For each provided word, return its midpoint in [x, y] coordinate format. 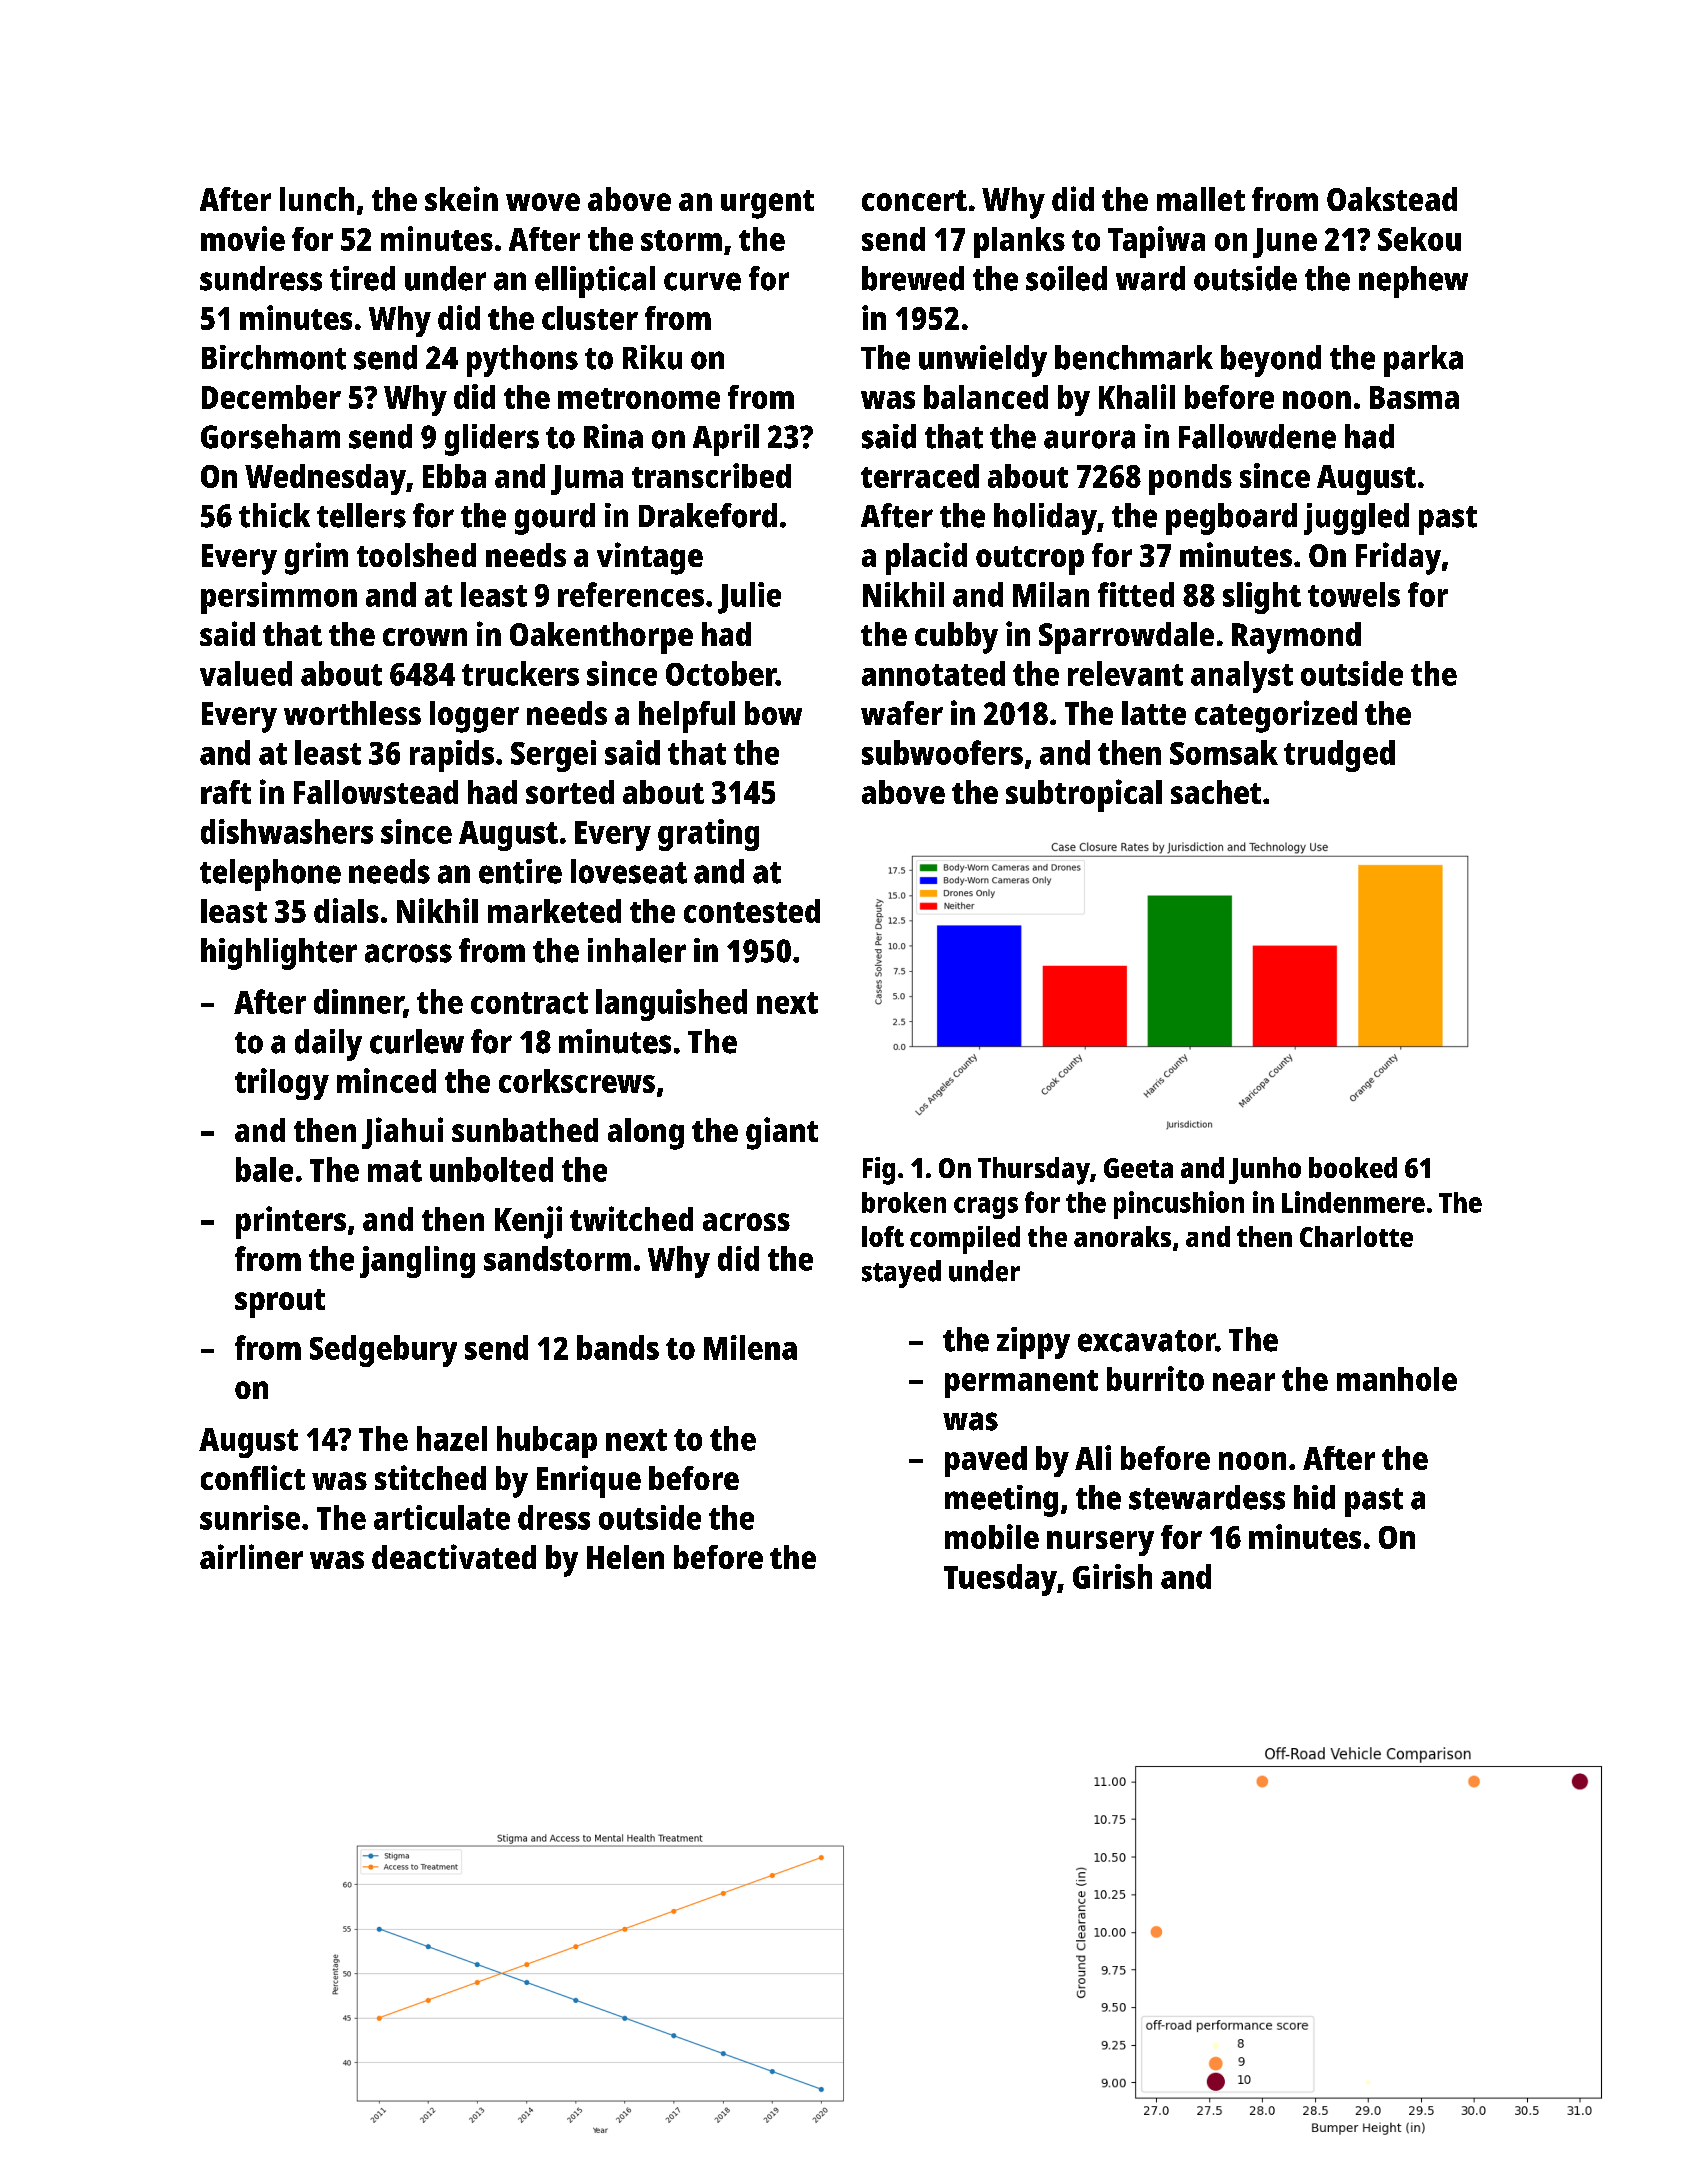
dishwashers [287, 831]
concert [914, 200]
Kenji [528, 1222]
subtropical [1084, 795]
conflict [253, 1477]
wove [543, 202]
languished [671, 1005]
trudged [1339, 756]
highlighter [279, 954]
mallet [1201, 199]
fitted [1136, 594]
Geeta [1138, 1168]
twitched [631, 1218]
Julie [749, 598]
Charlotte [1356, 1236]
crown [425, 637]
